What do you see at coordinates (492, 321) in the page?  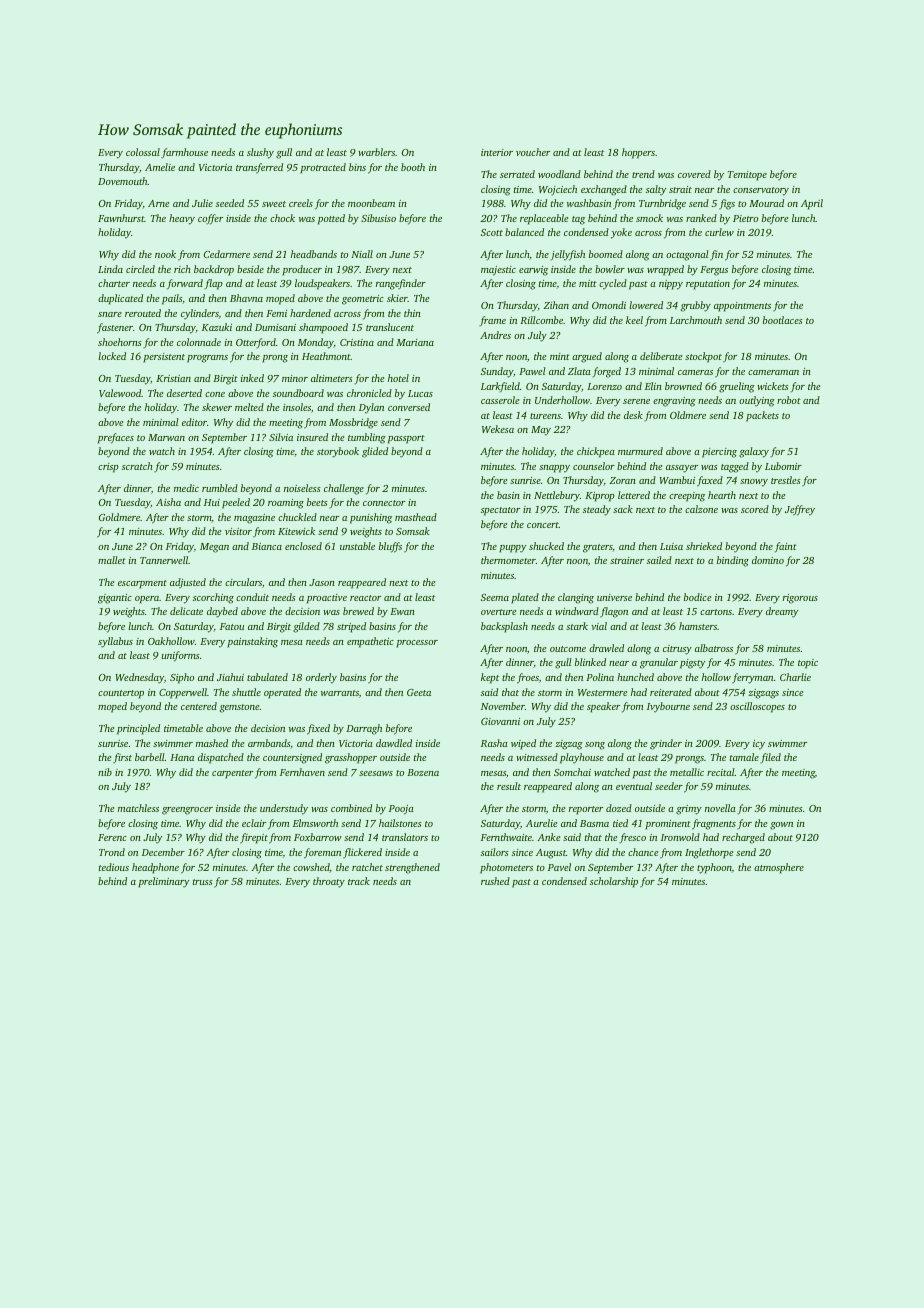 I see `frame` at bounding box center [492, 321].
